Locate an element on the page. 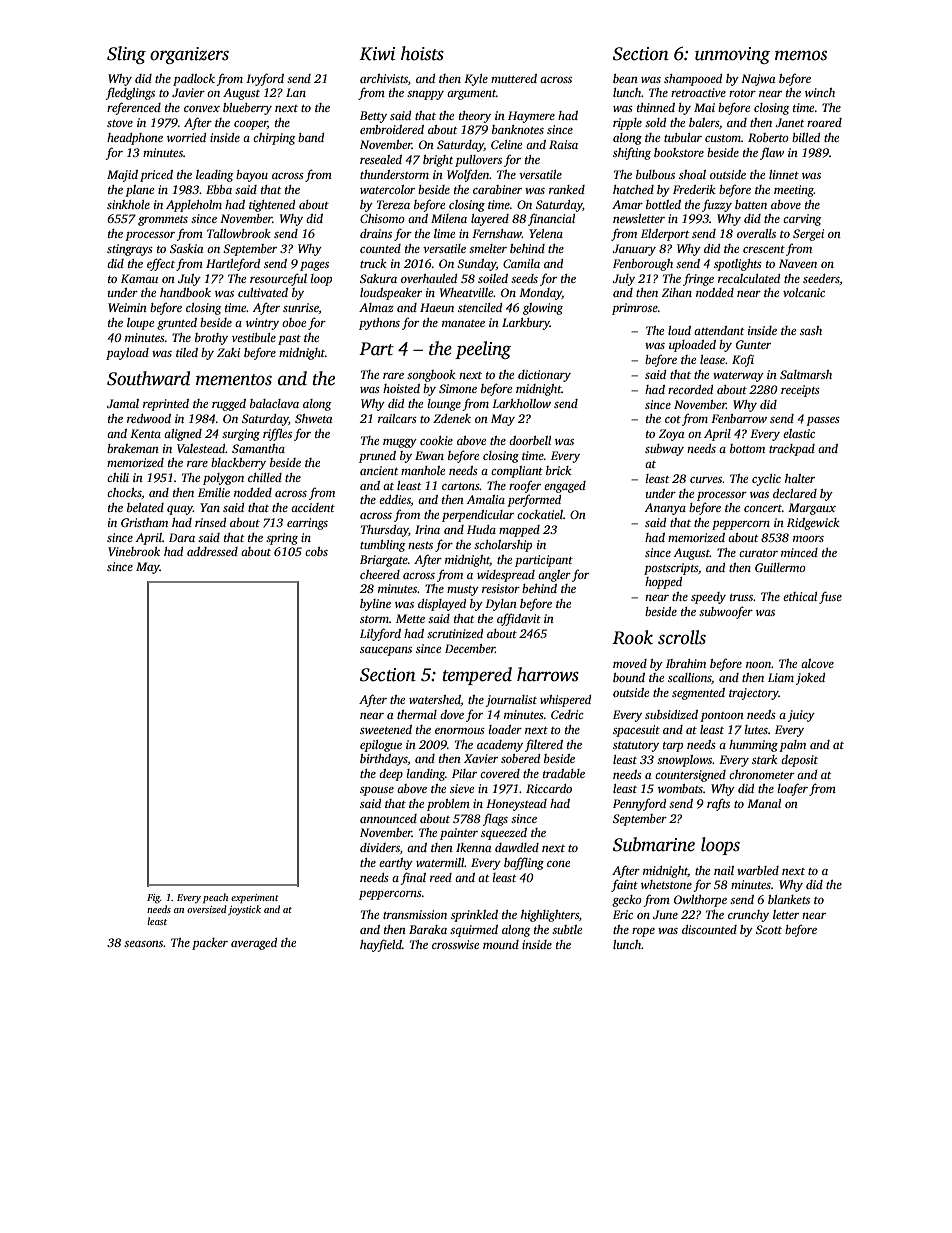 The height and width of the document is (1233, 952). experiment is located at coordinates (255, 899).
